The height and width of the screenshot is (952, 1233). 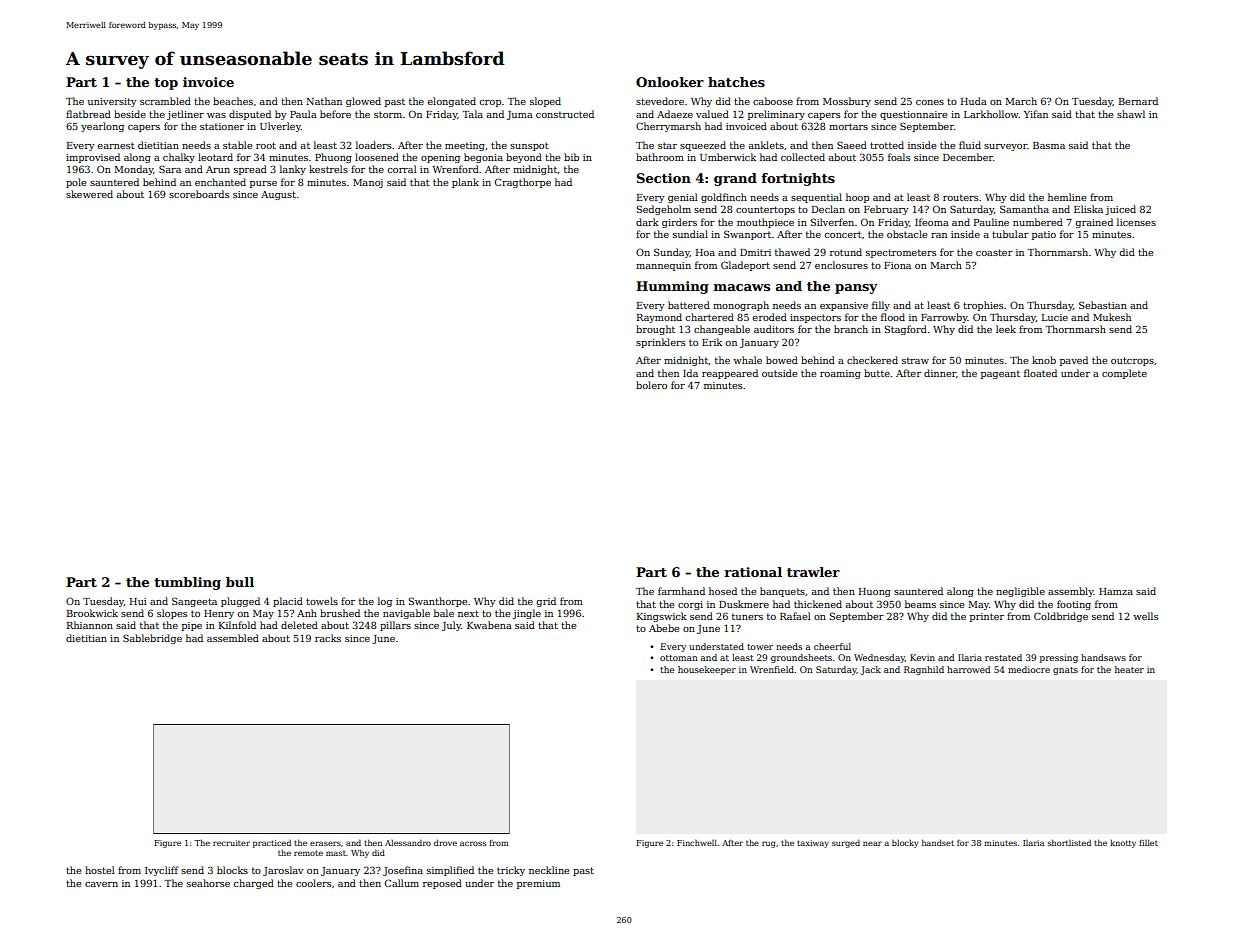 What do you see at coordinates (278, 195) in the screenshot?
I see `August` at bounding box center [278, 195].
